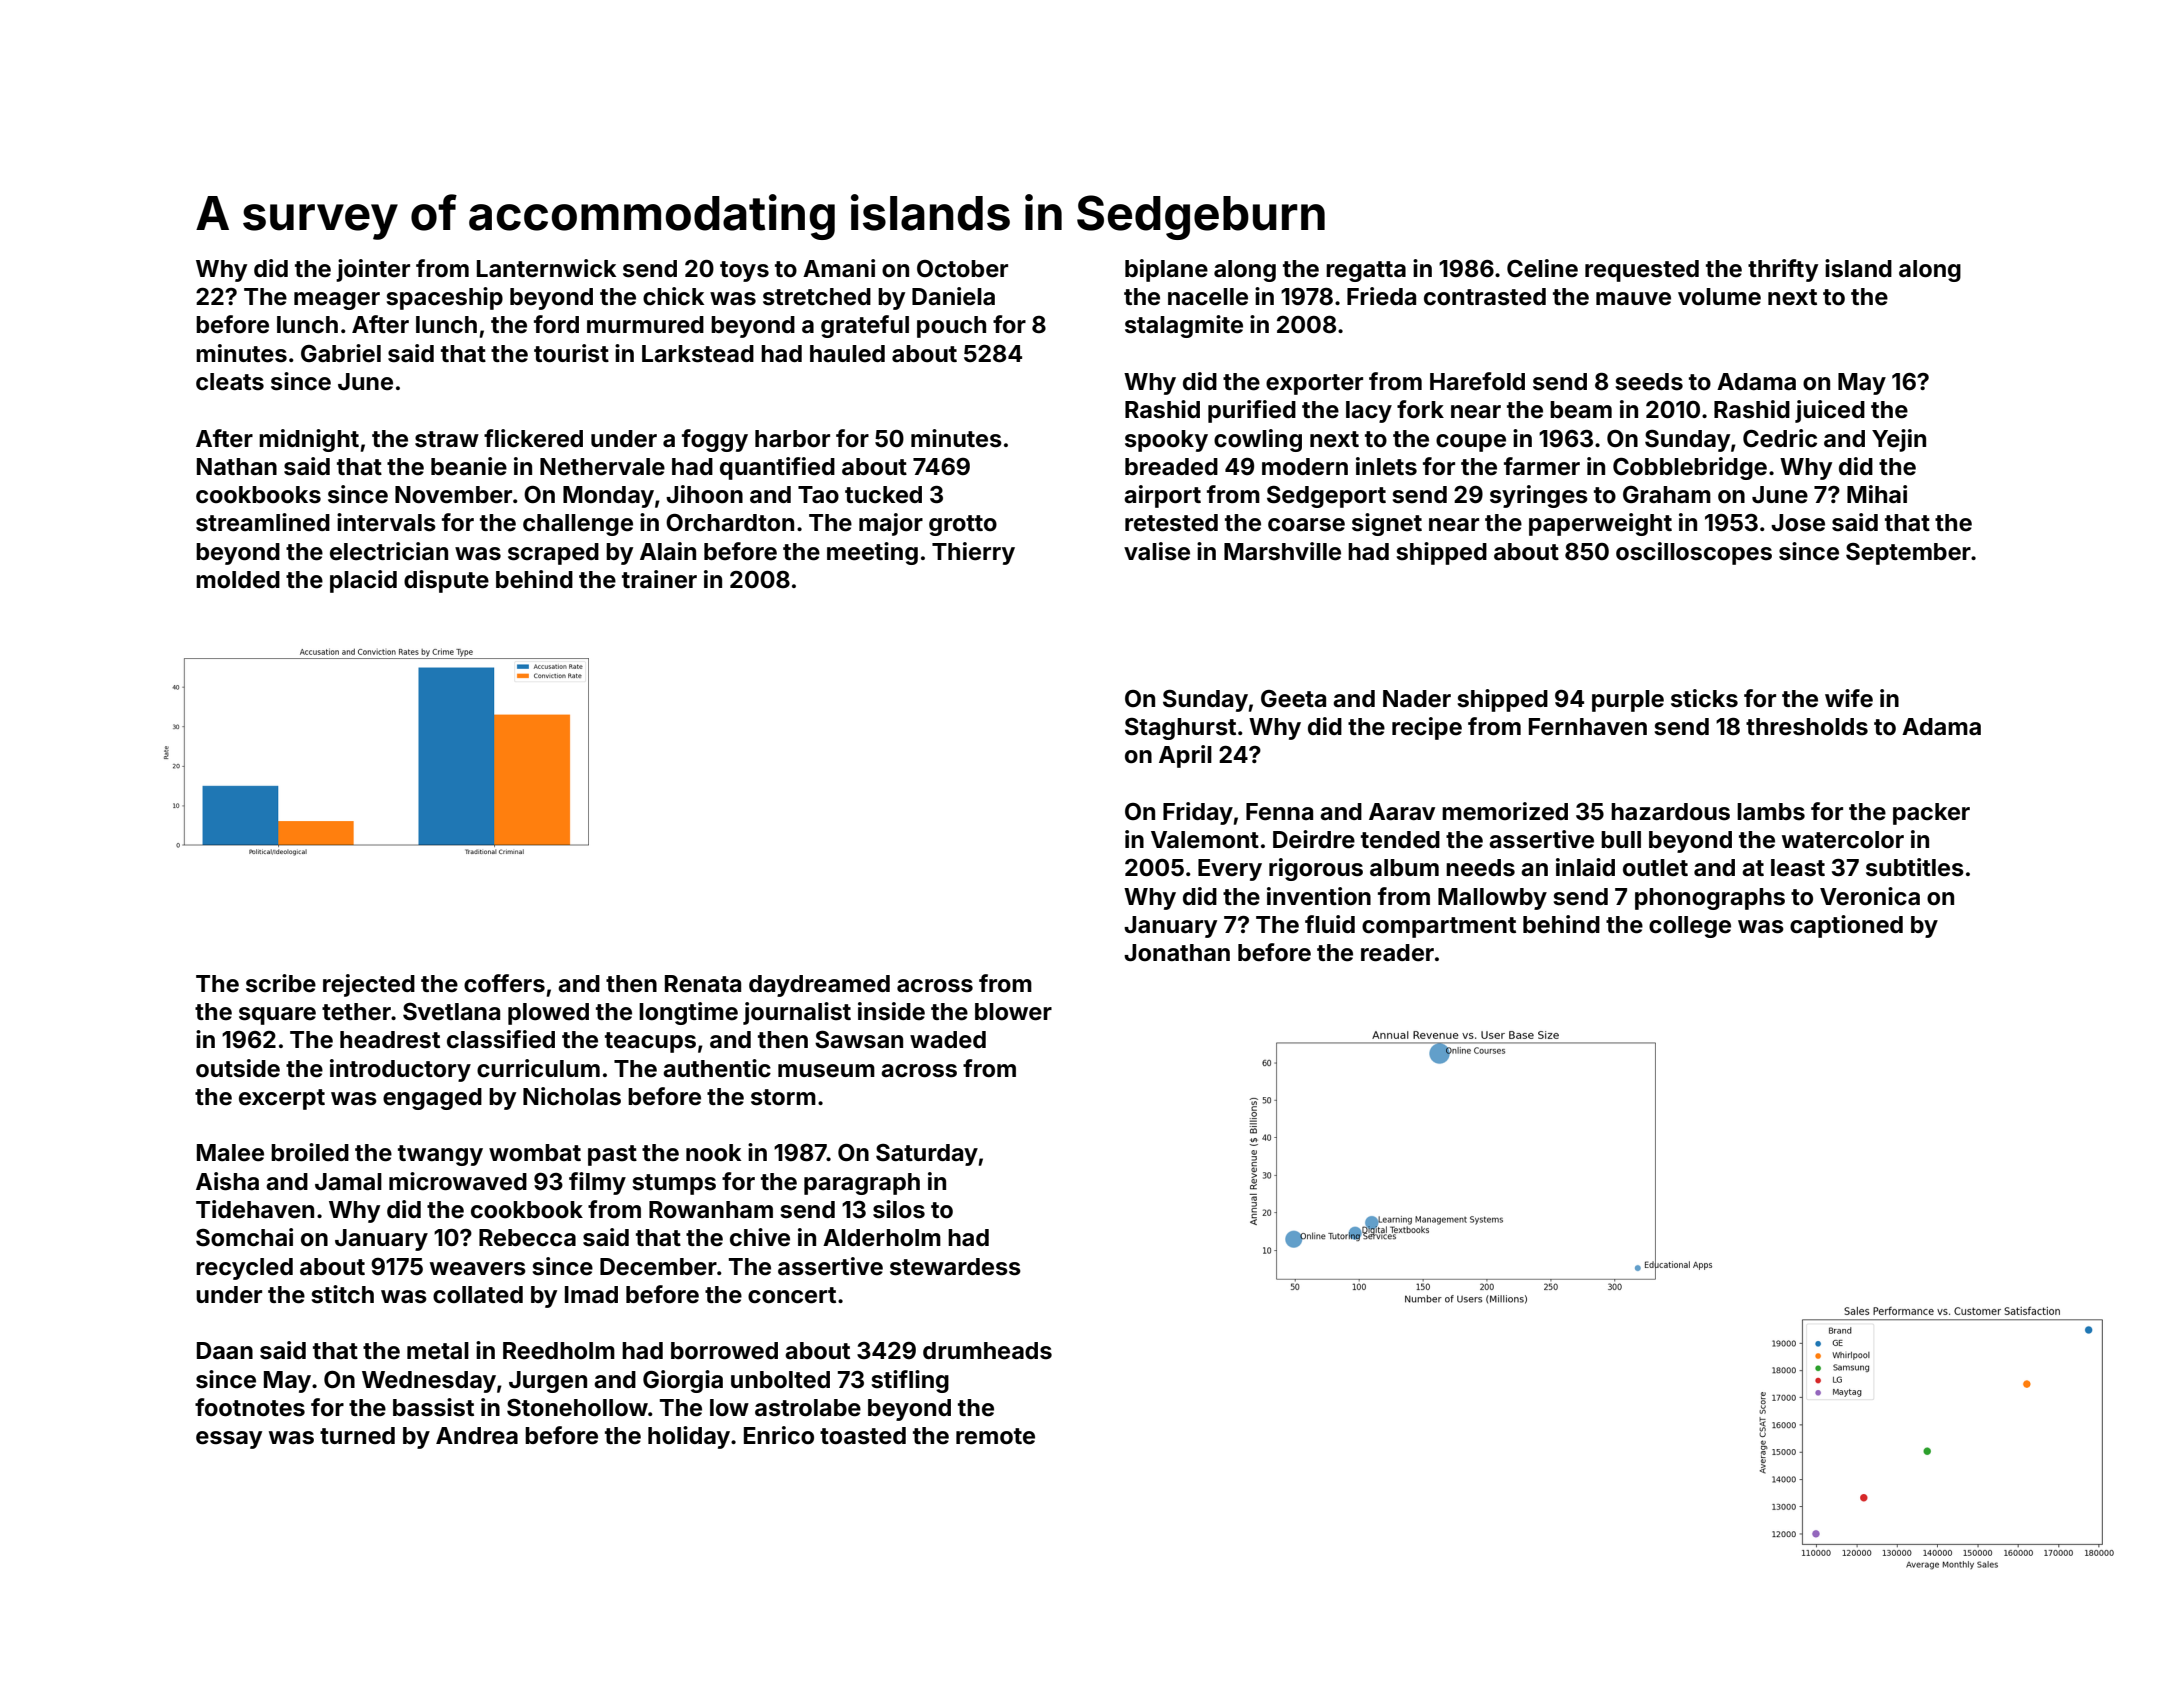 The width and height of the image is (2178, 1683). I want to click on beam, so click(1581, 410).
